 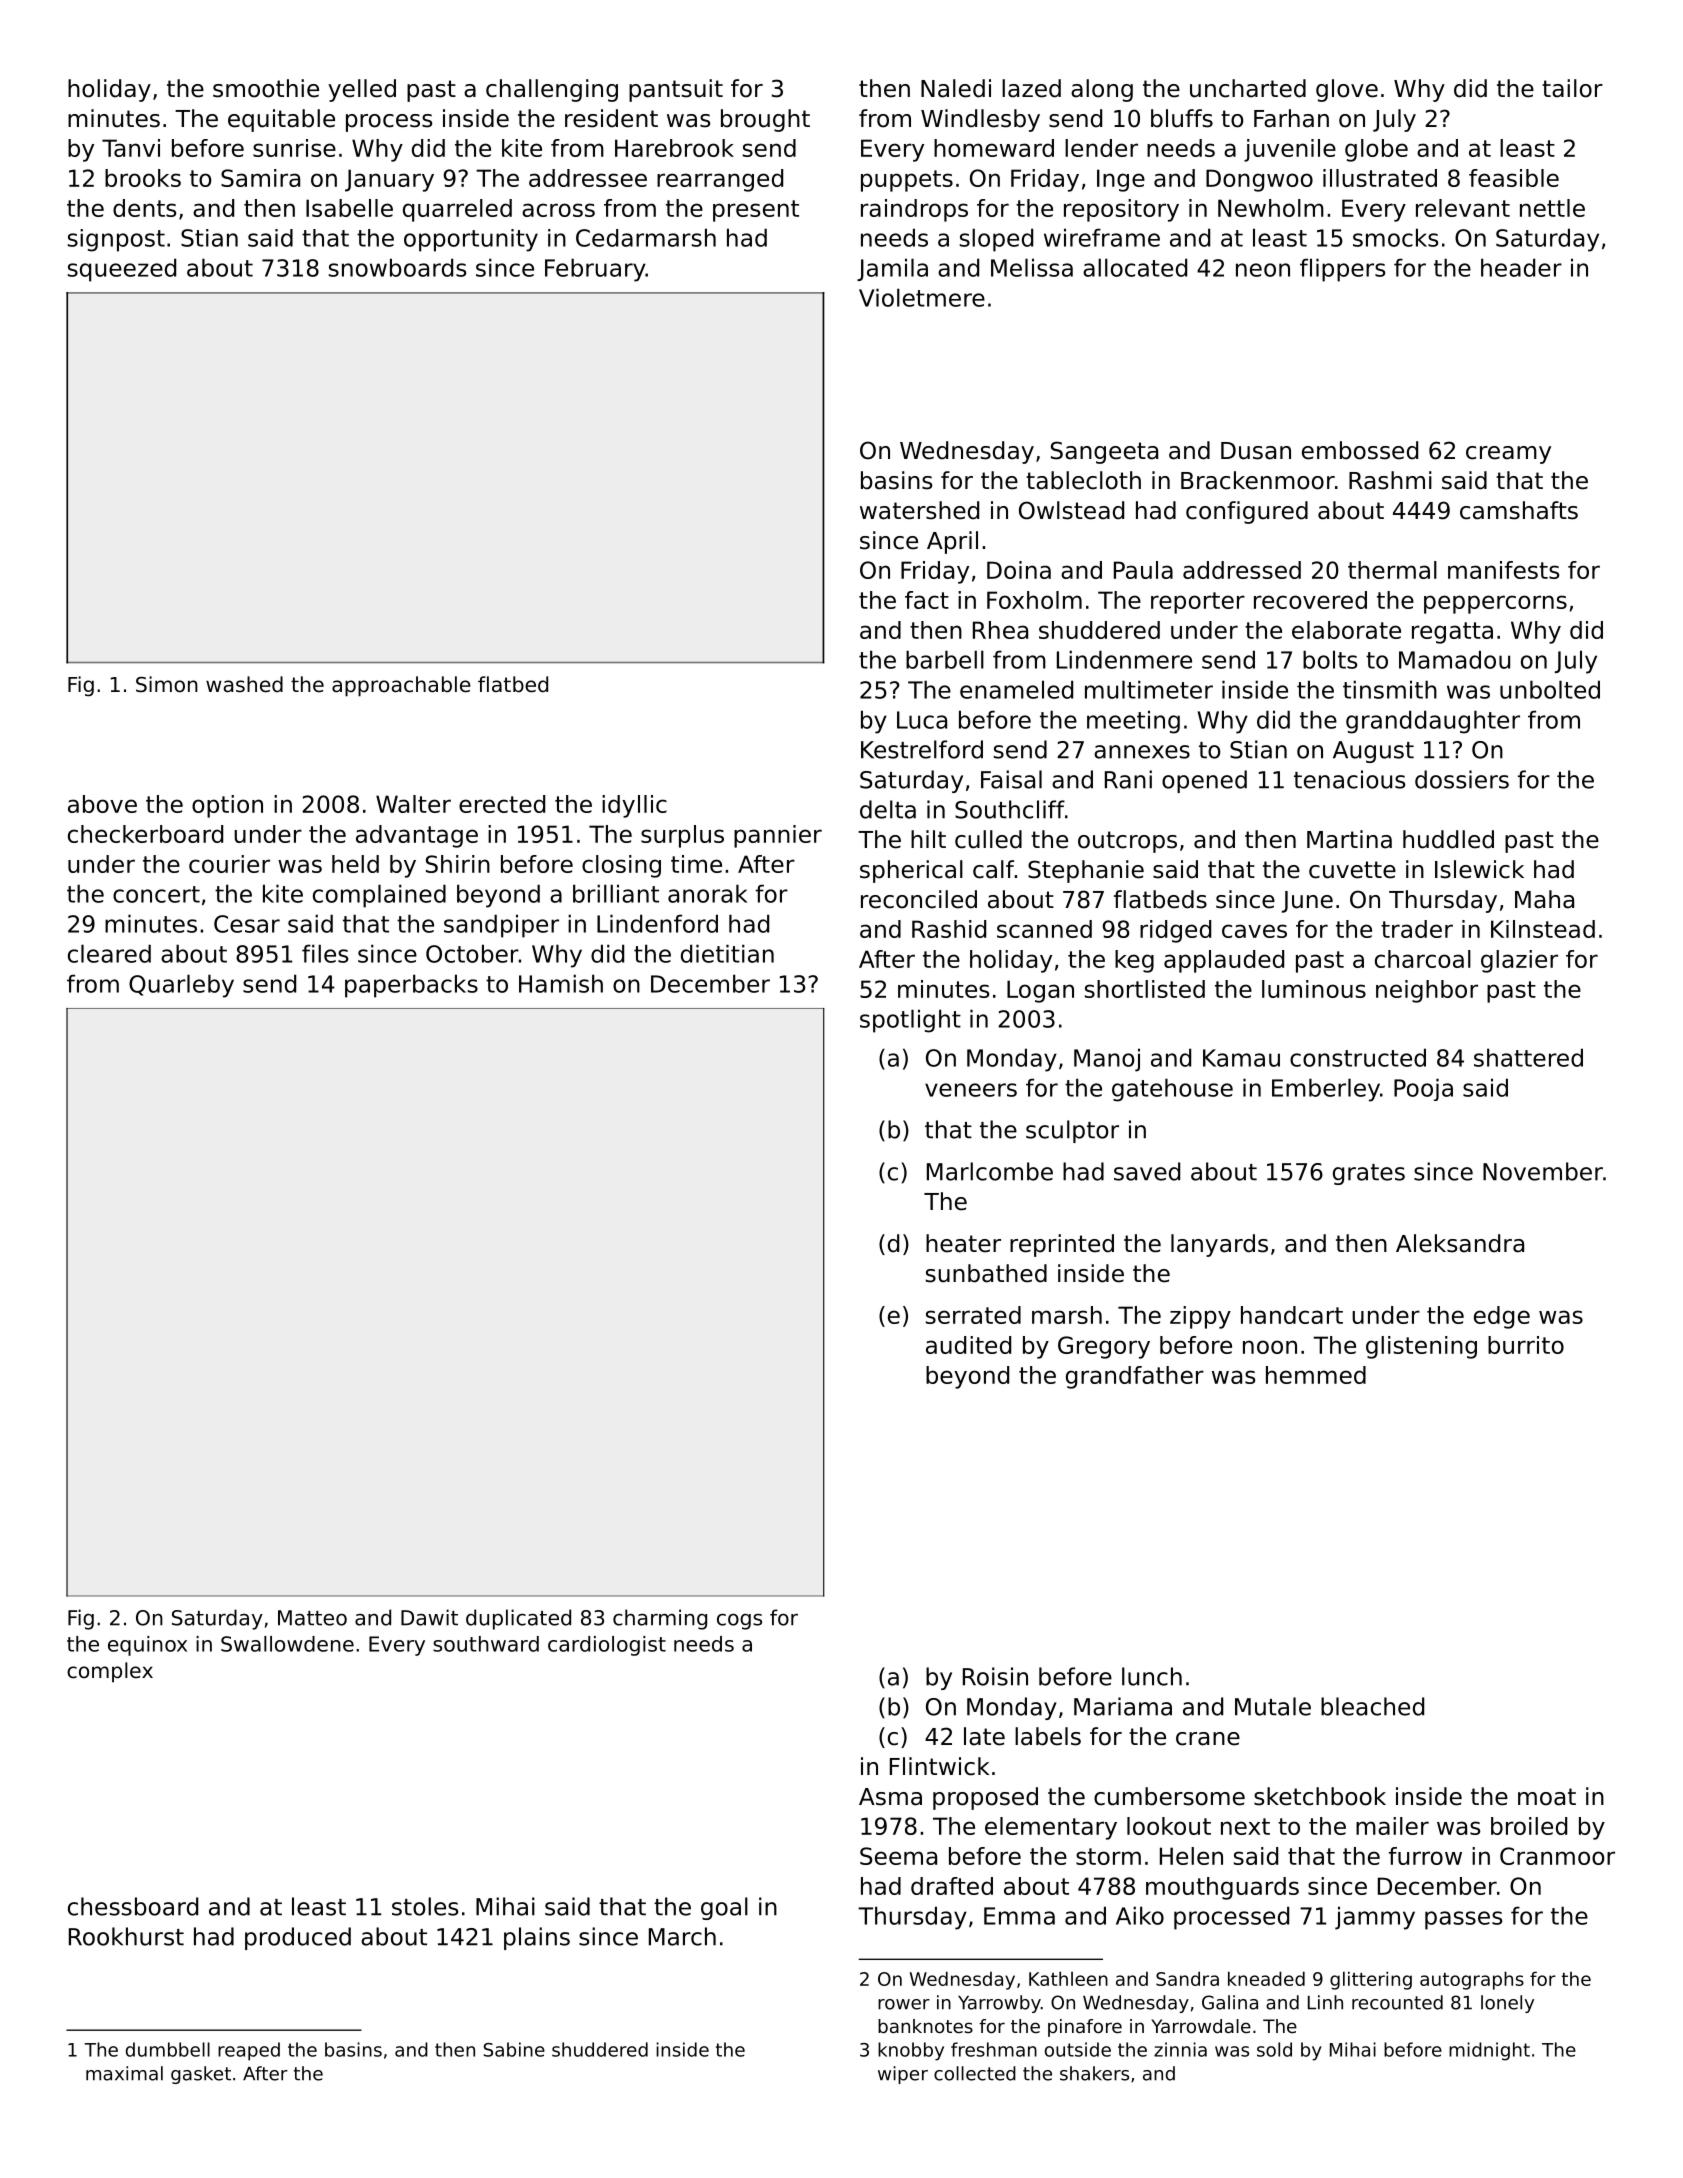 I want to click on shattered, so click(x=1528, y=1057).
